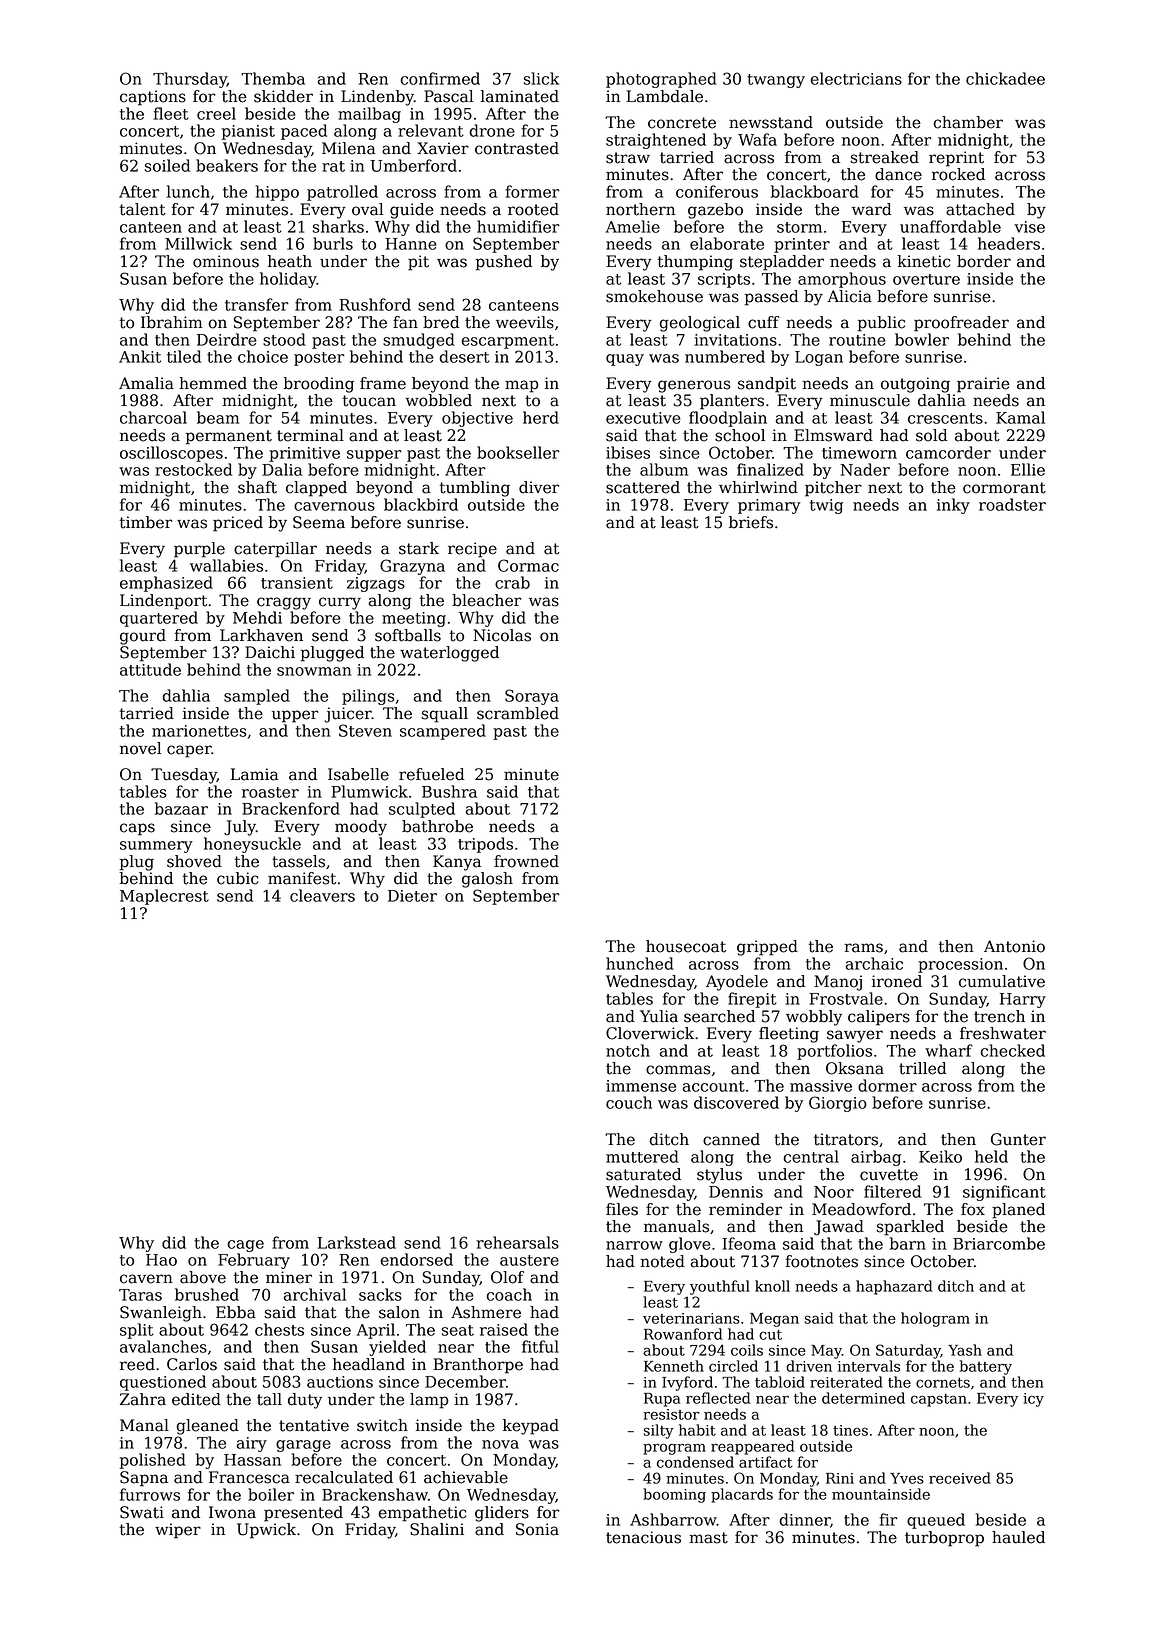 The height and width of the screenshot is (1648, 1165). What do you see at coordinates (662, 1261) in the screenshot?
I see `noted` at bounding box center [662, 1261].
